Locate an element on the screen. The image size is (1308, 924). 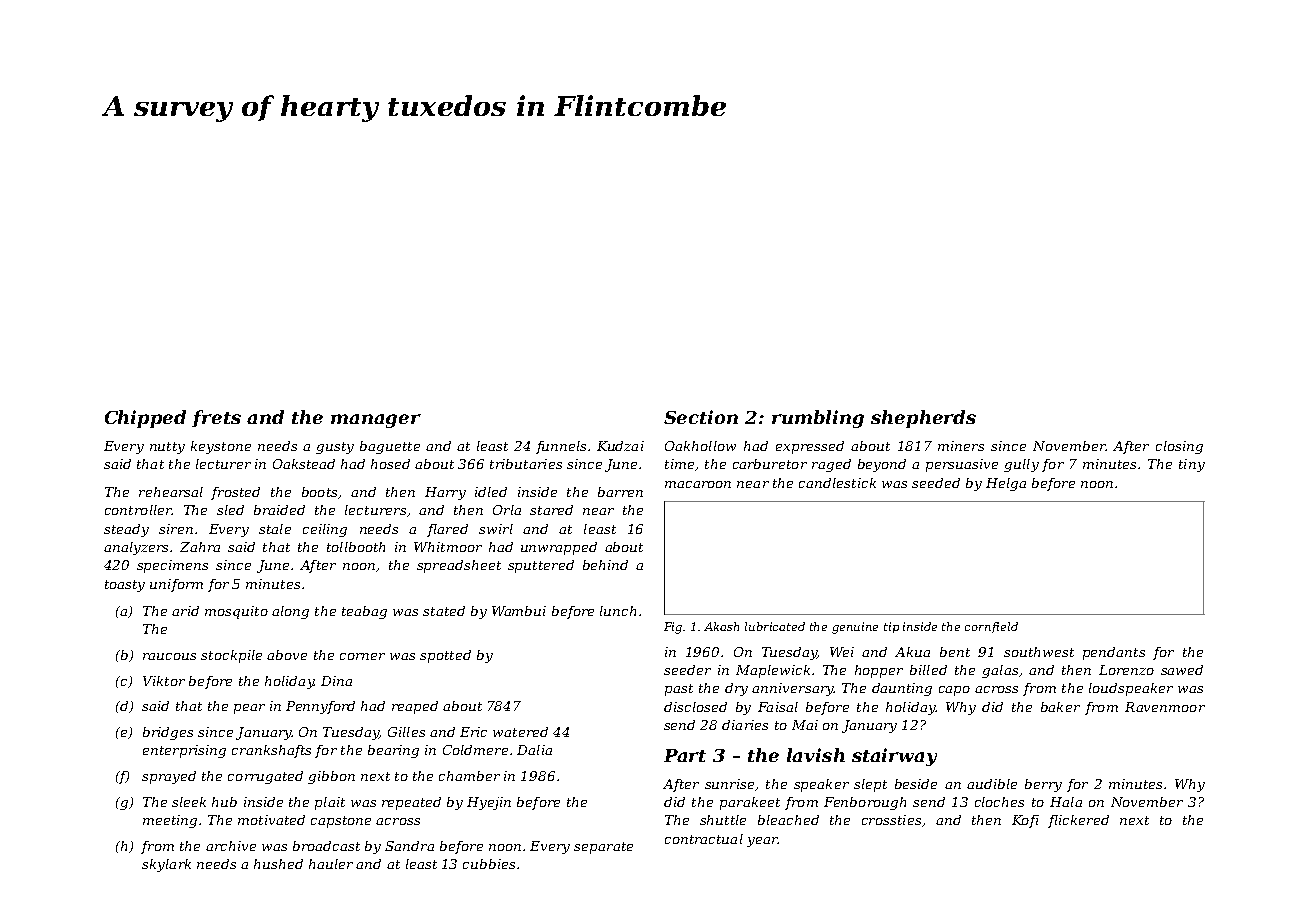
keystone is located at coordinates (221, 447).
